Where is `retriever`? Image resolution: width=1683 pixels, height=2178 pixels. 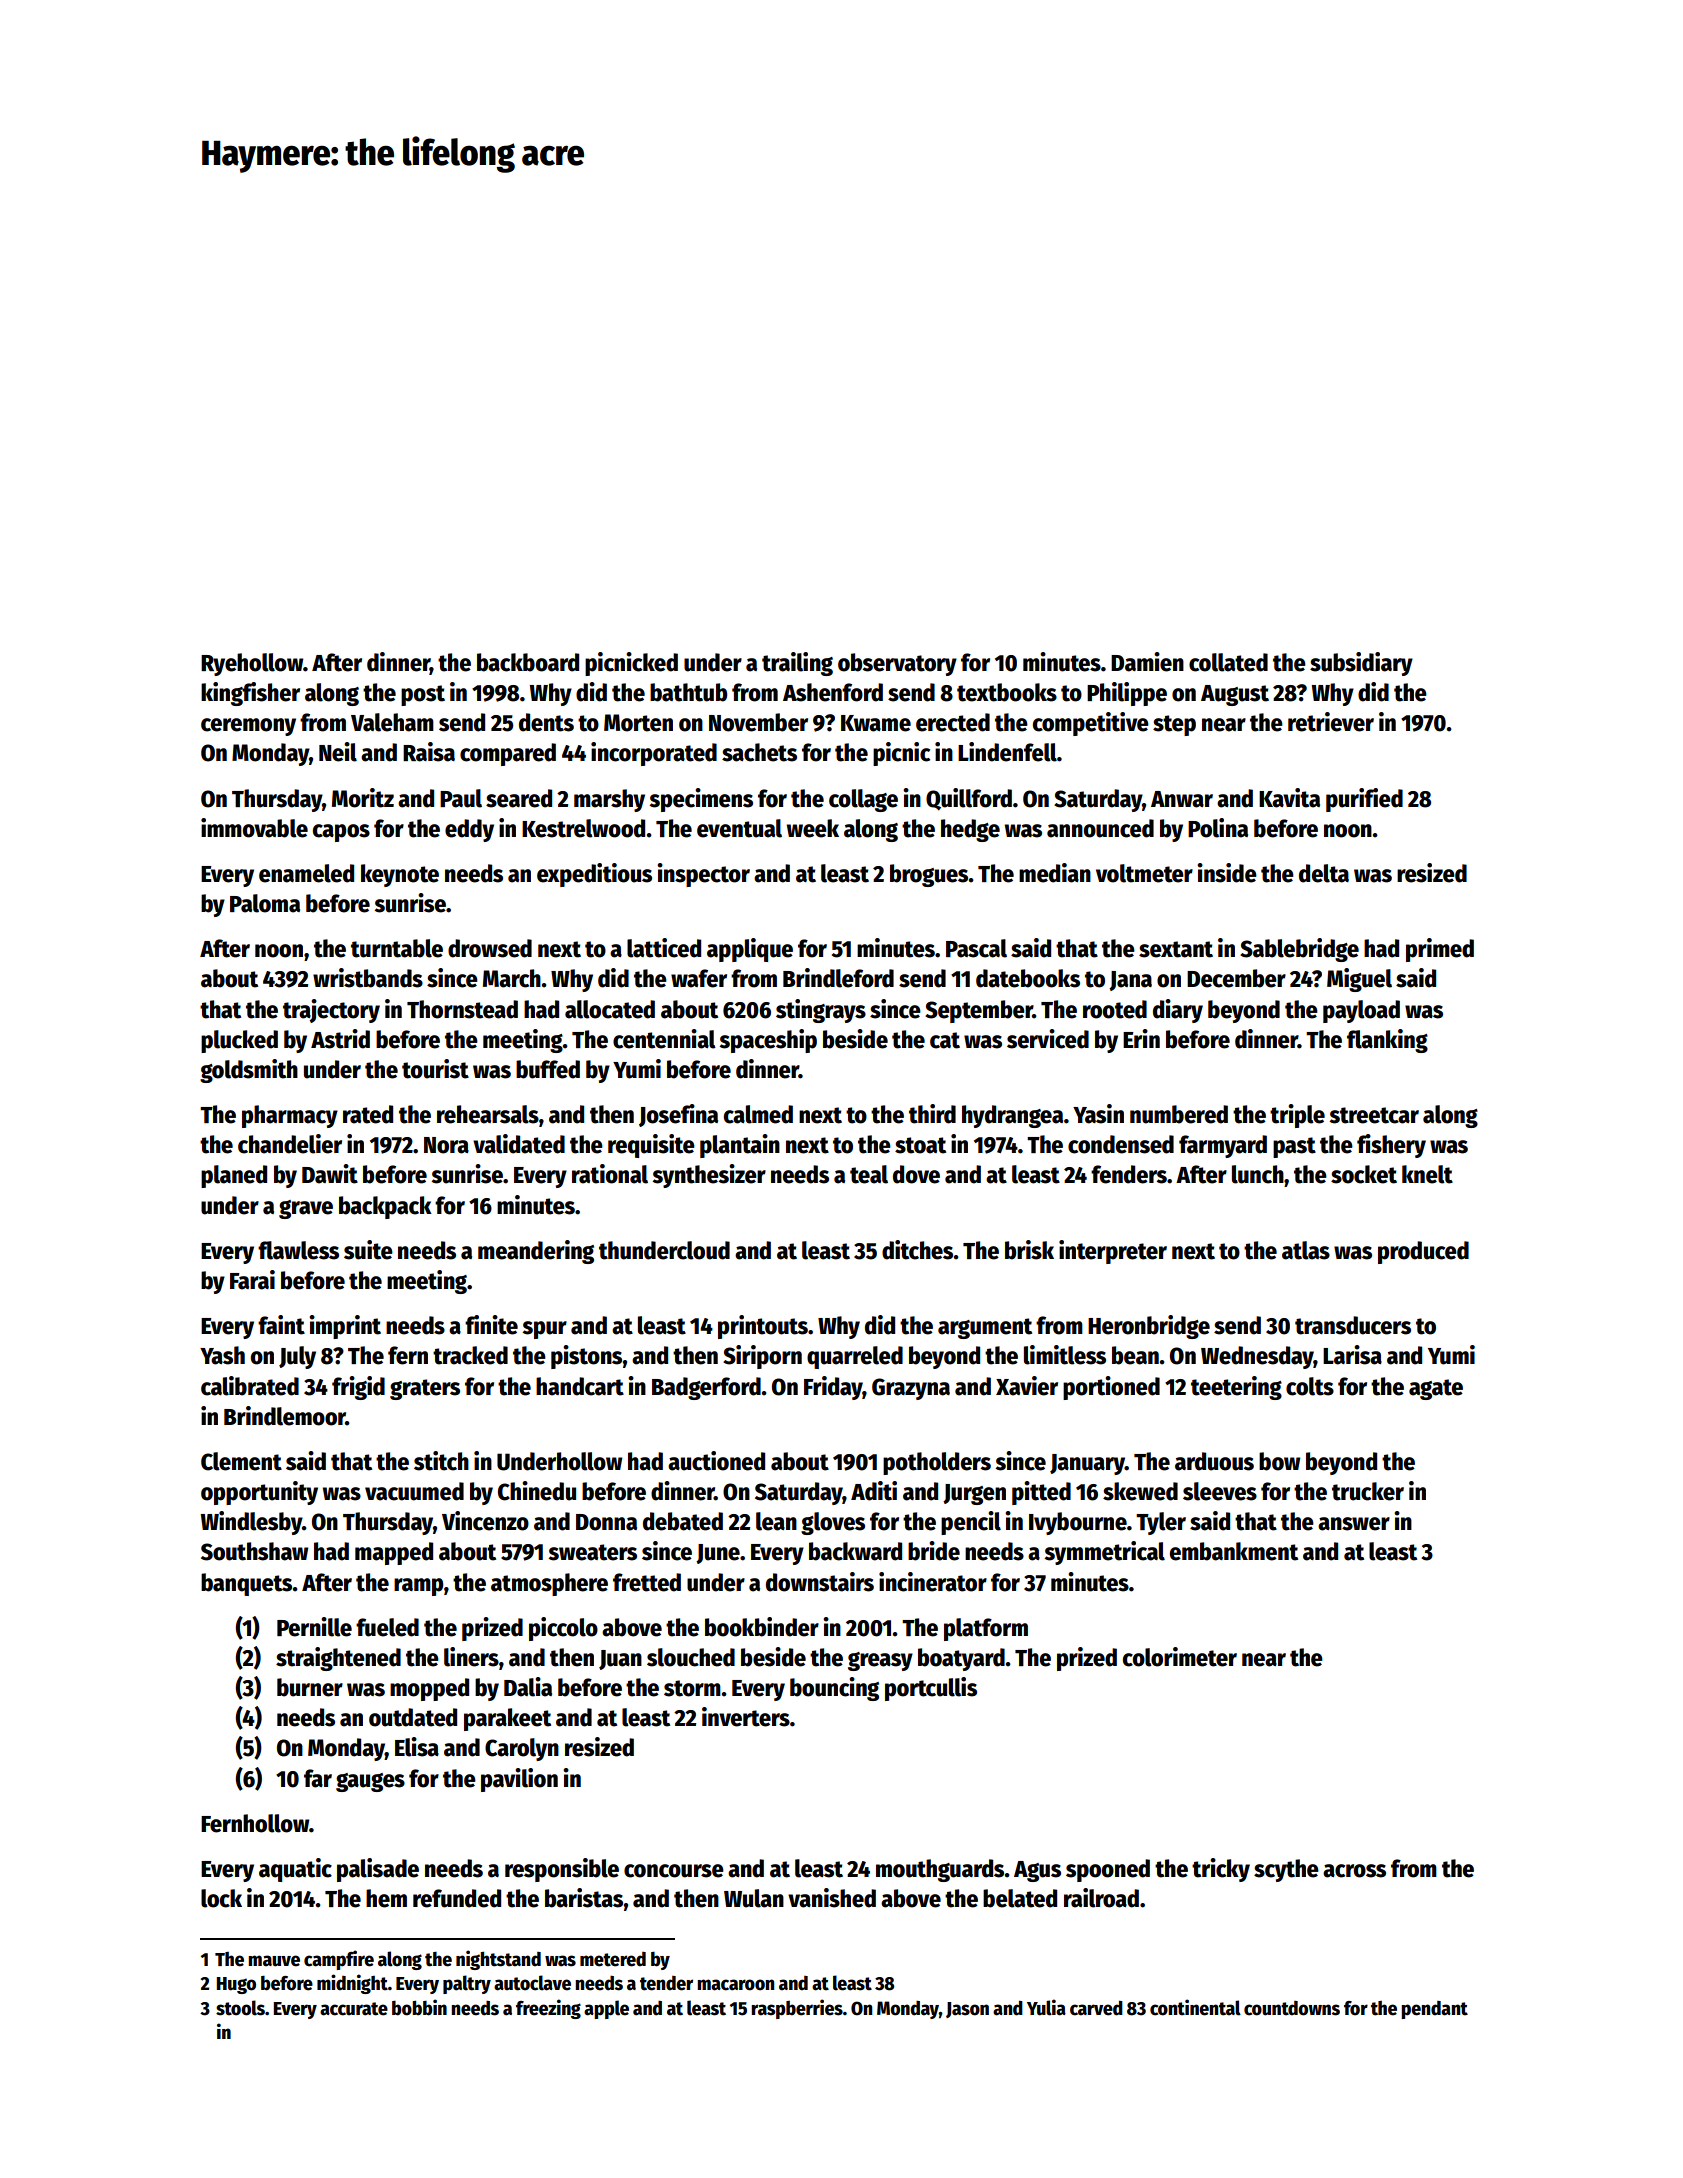
retriever is located at coordinates (1331, 722).
